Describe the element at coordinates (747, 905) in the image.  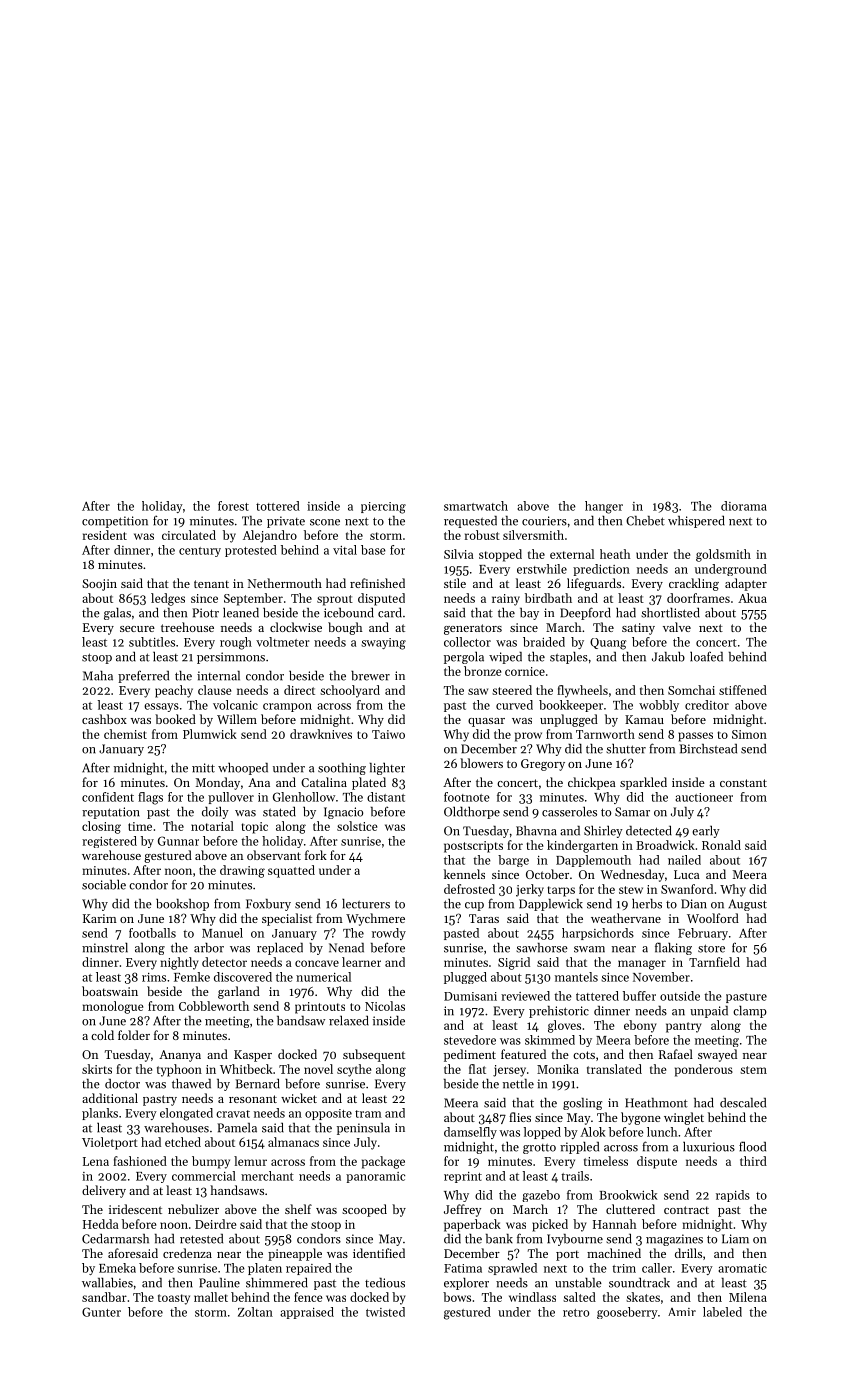
I see `August` at that location.
